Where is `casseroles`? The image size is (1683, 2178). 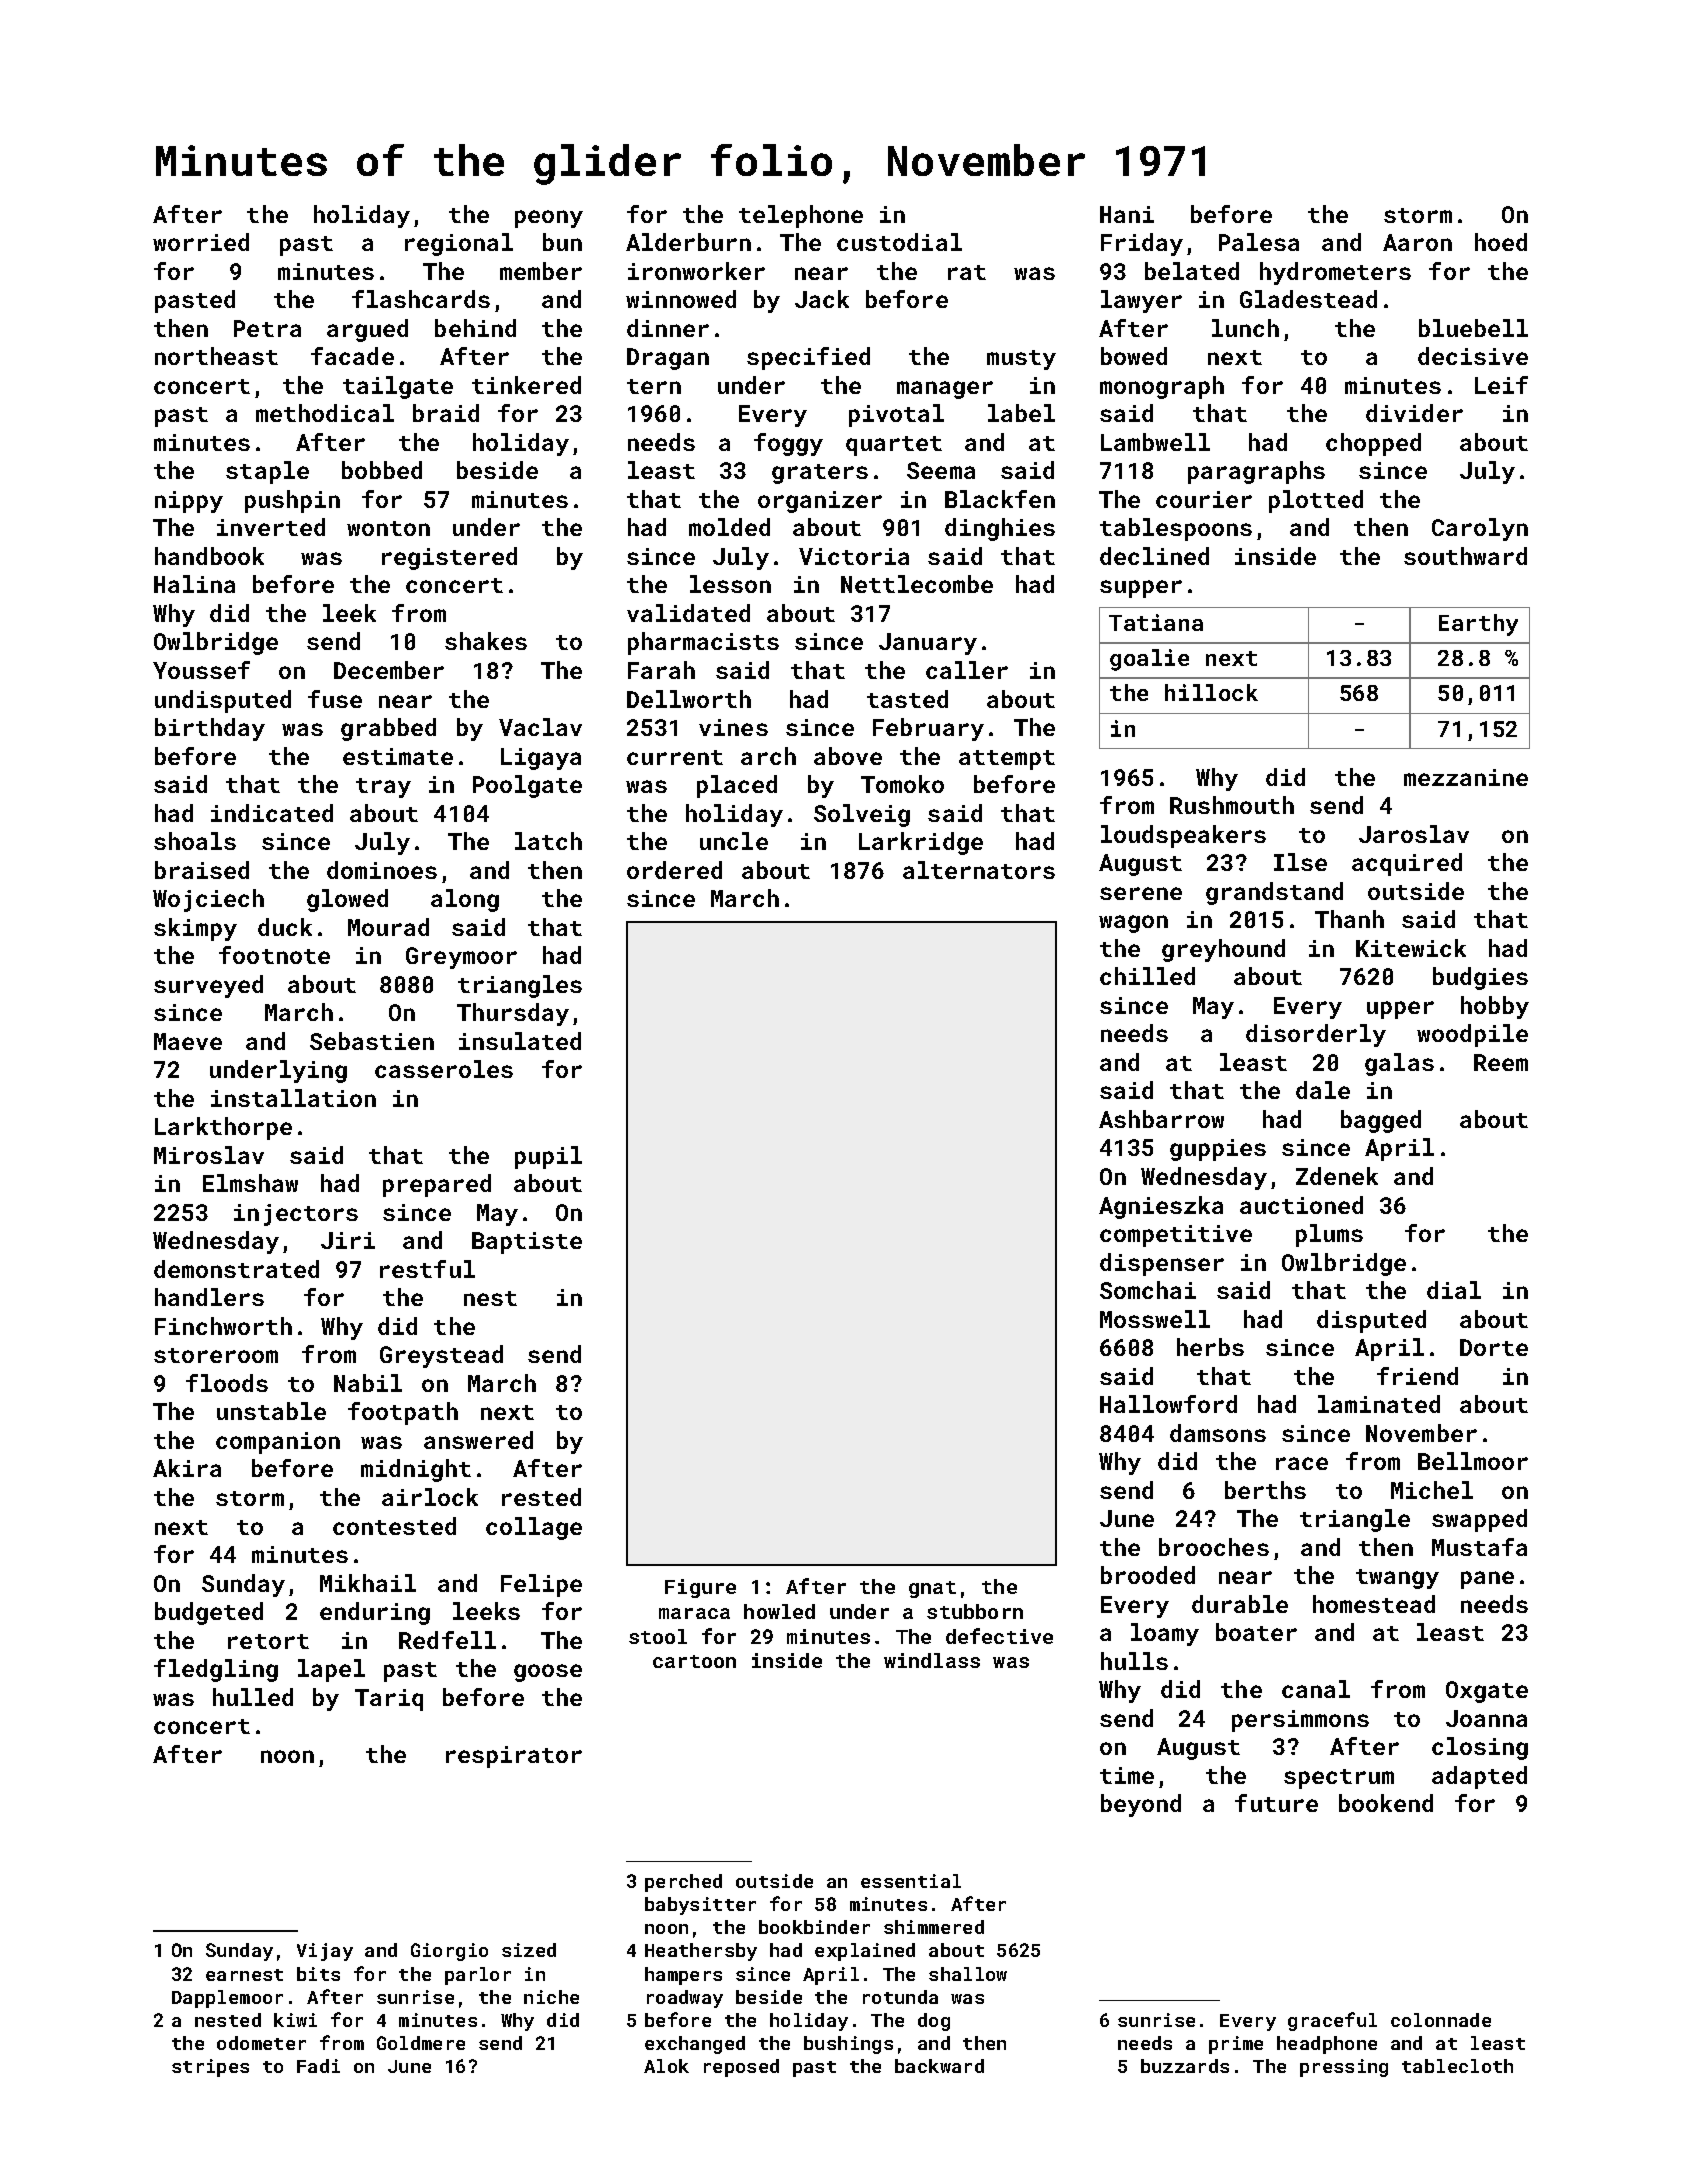 casseroles is located at coordinates (444, 1069).
